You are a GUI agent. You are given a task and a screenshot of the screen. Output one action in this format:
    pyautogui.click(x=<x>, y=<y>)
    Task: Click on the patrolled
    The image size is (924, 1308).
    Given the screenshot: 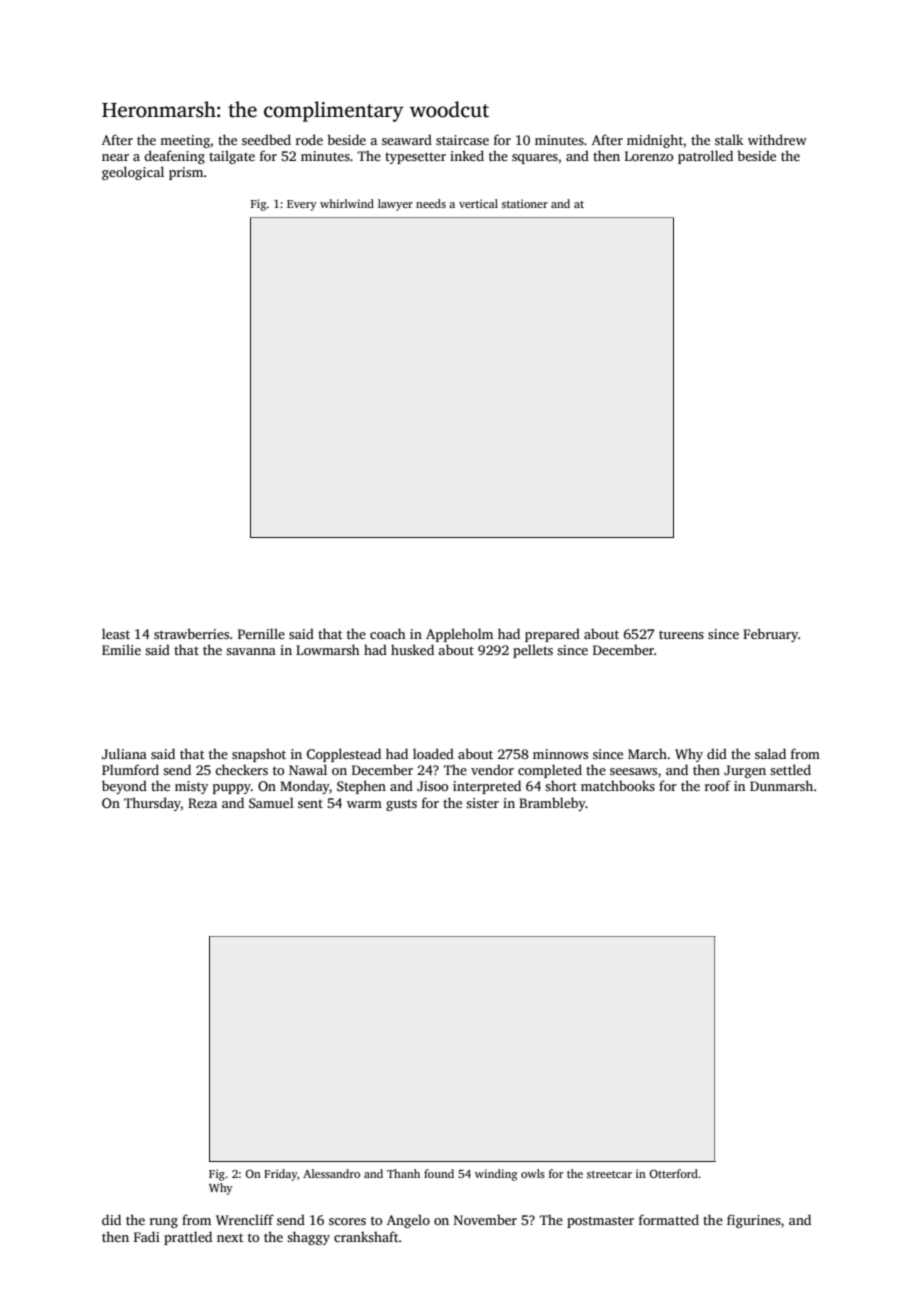 What is the action you would take?
    pyautogui.click(x=705, y=157)
